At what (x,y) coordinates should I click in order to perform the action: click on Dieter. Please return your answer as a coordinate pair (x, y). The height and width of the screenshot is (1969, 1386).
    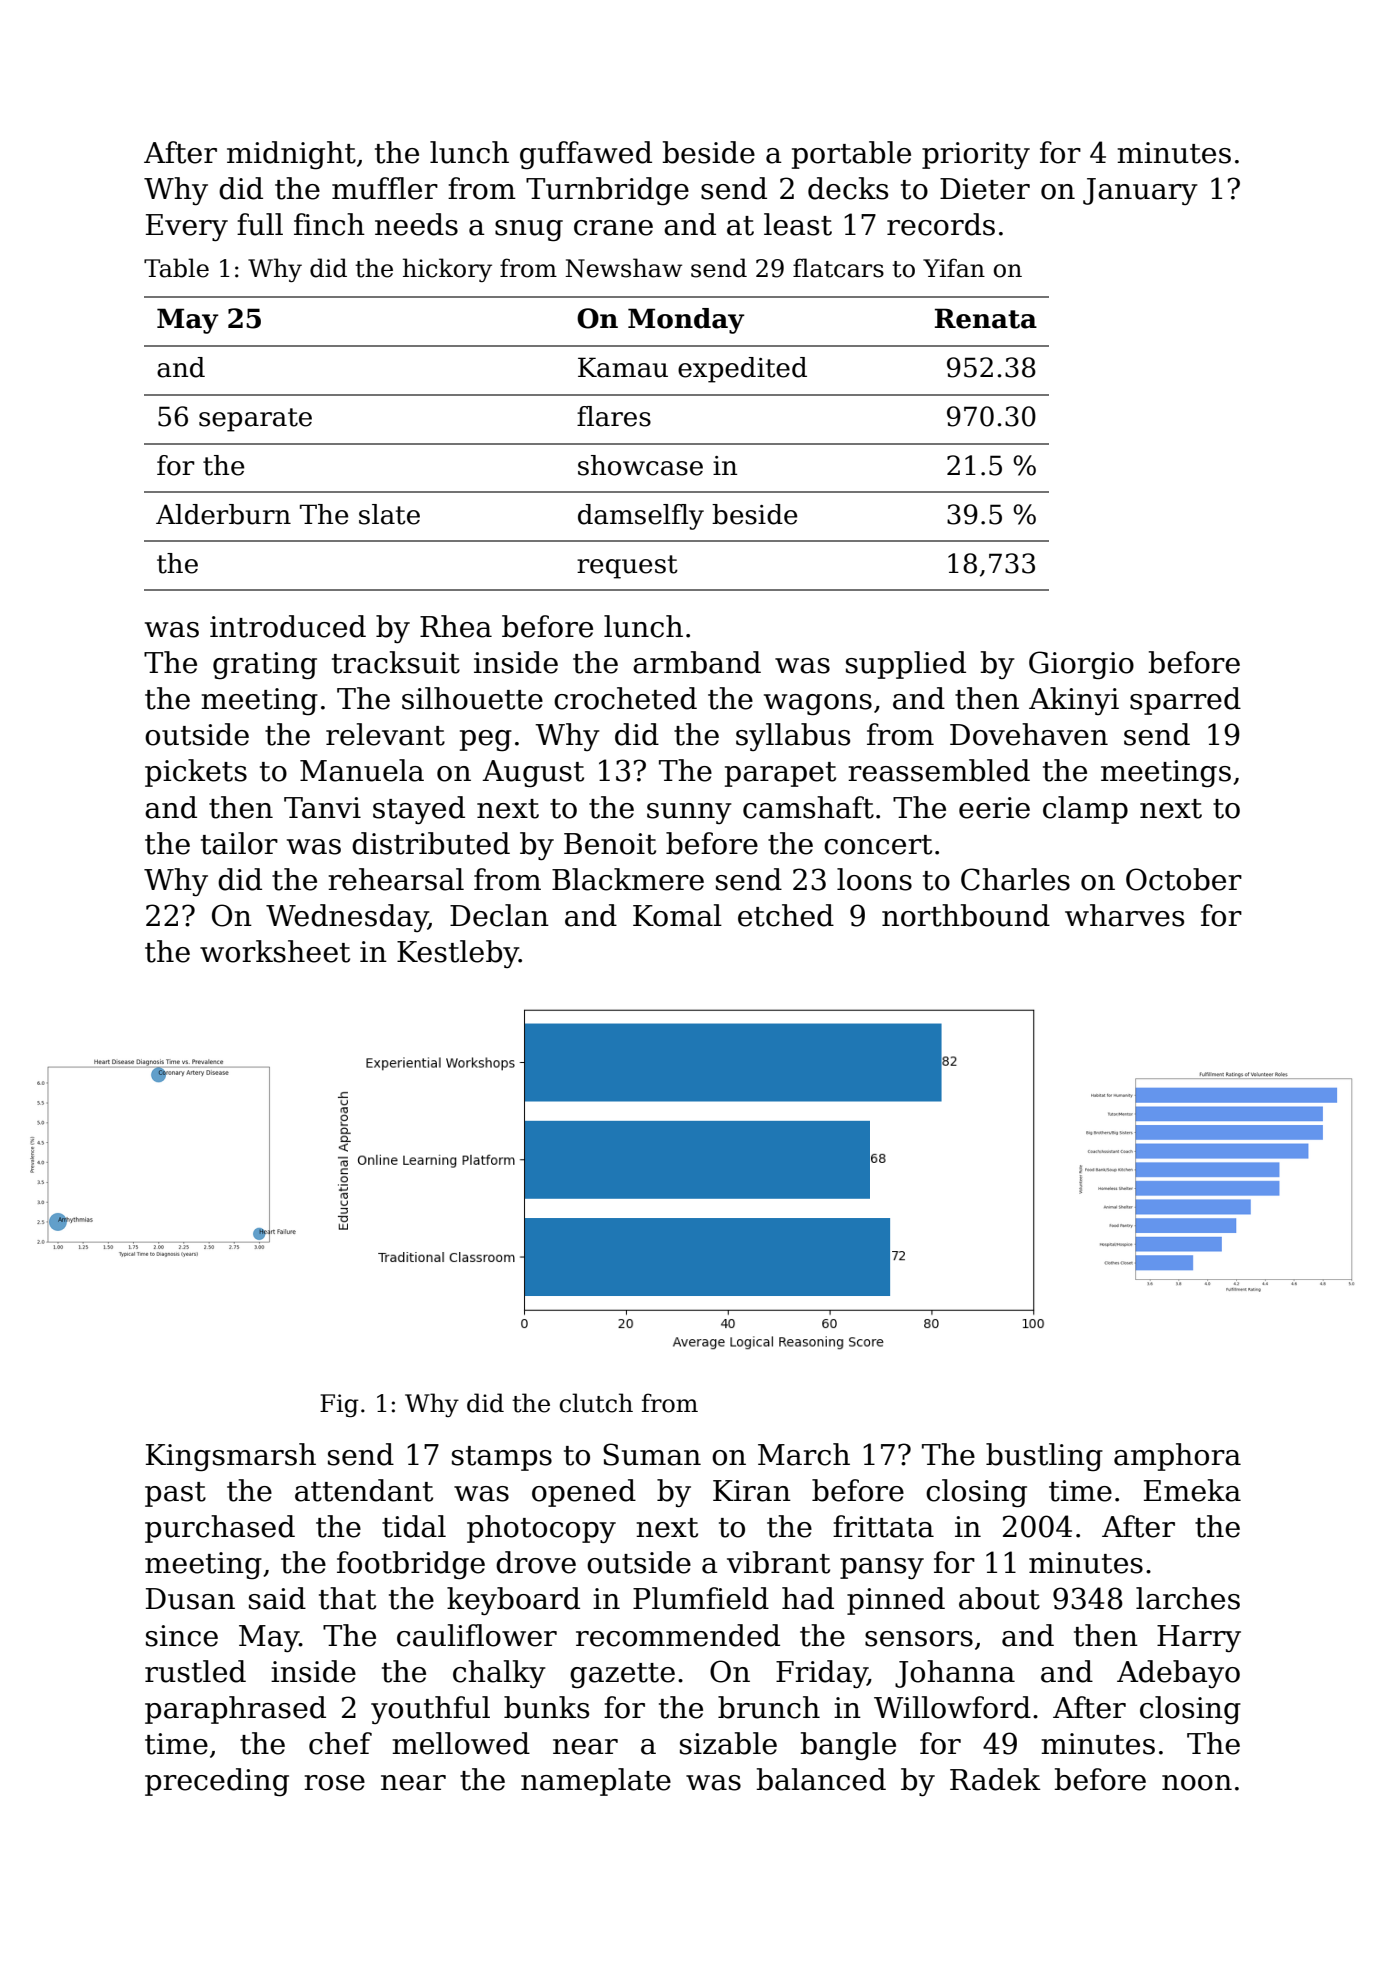
    Looking at the image, I should click on (985, 189).
